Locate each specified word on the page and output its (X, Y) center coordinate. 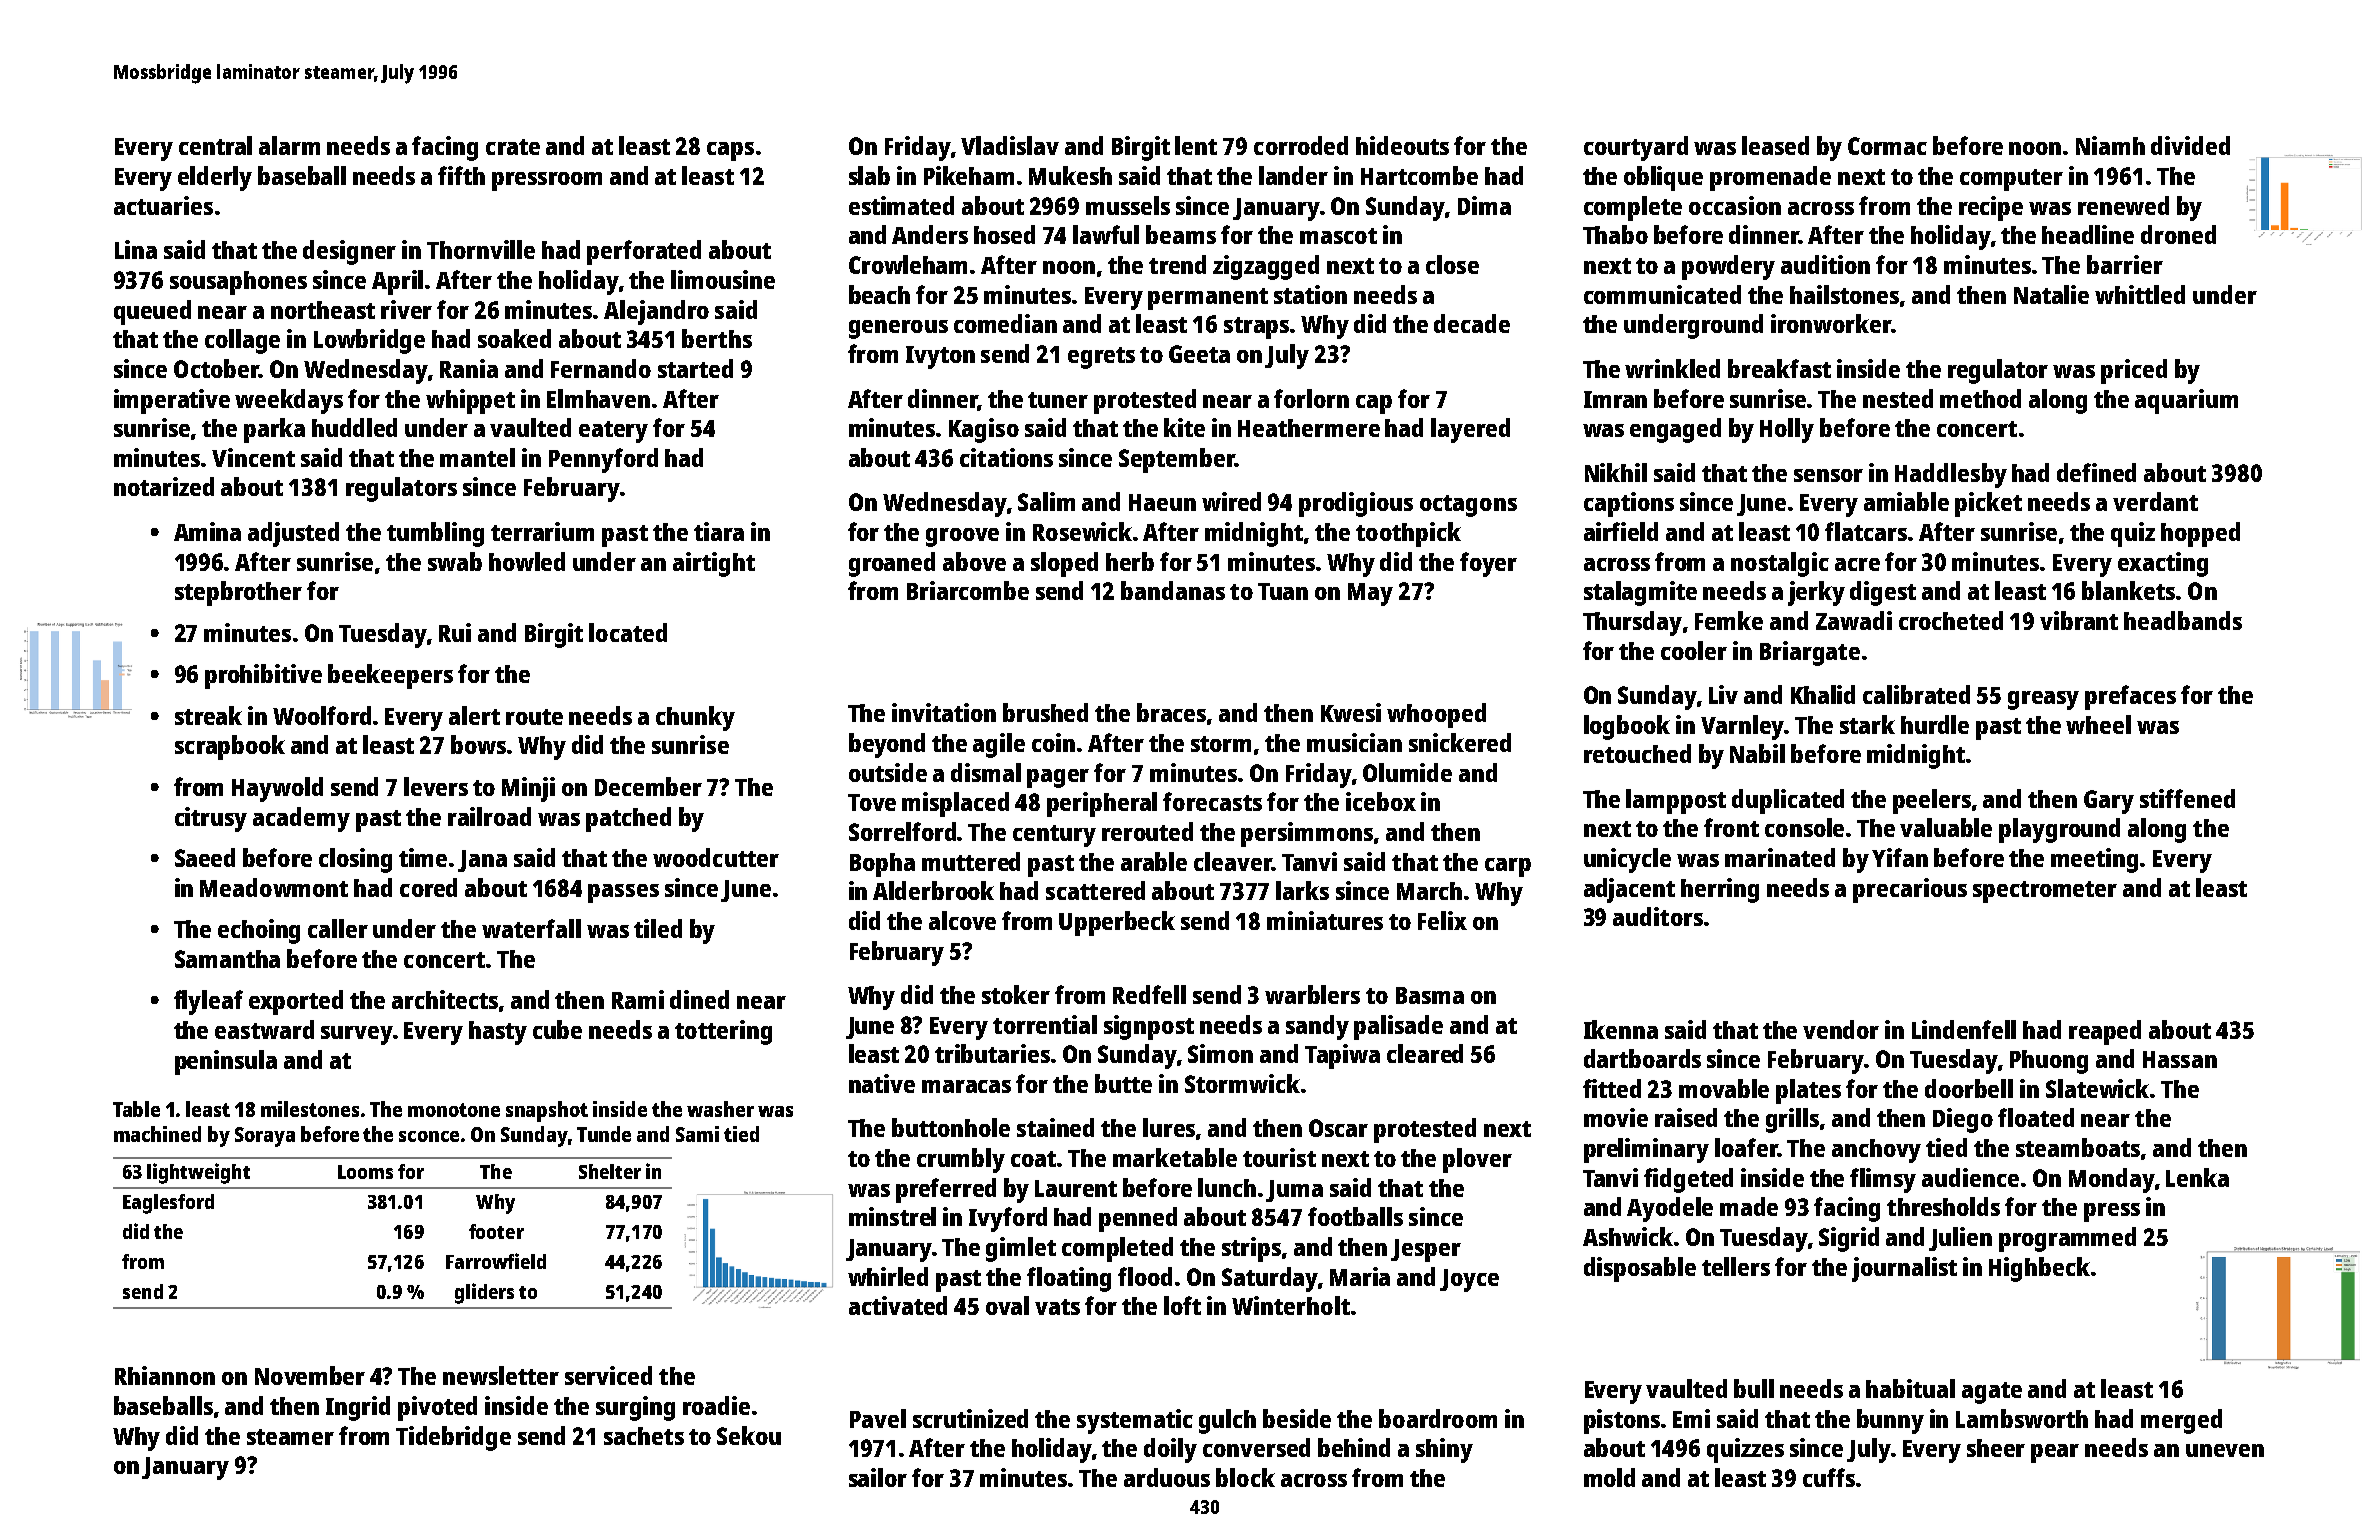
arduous (1167, 1477)
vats (1057, 1307)
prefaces (2130, 697)
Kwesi (1351, 712)
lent (1196, 145)
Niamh (2110, 145)
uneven (2225, 1450)
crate (513, 147)
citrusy (211, 819)
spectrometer (2045, 892)
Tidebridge (453, 1438)
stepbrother (238, 593)
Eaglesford (168, 1204)
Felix (1442, 920)
